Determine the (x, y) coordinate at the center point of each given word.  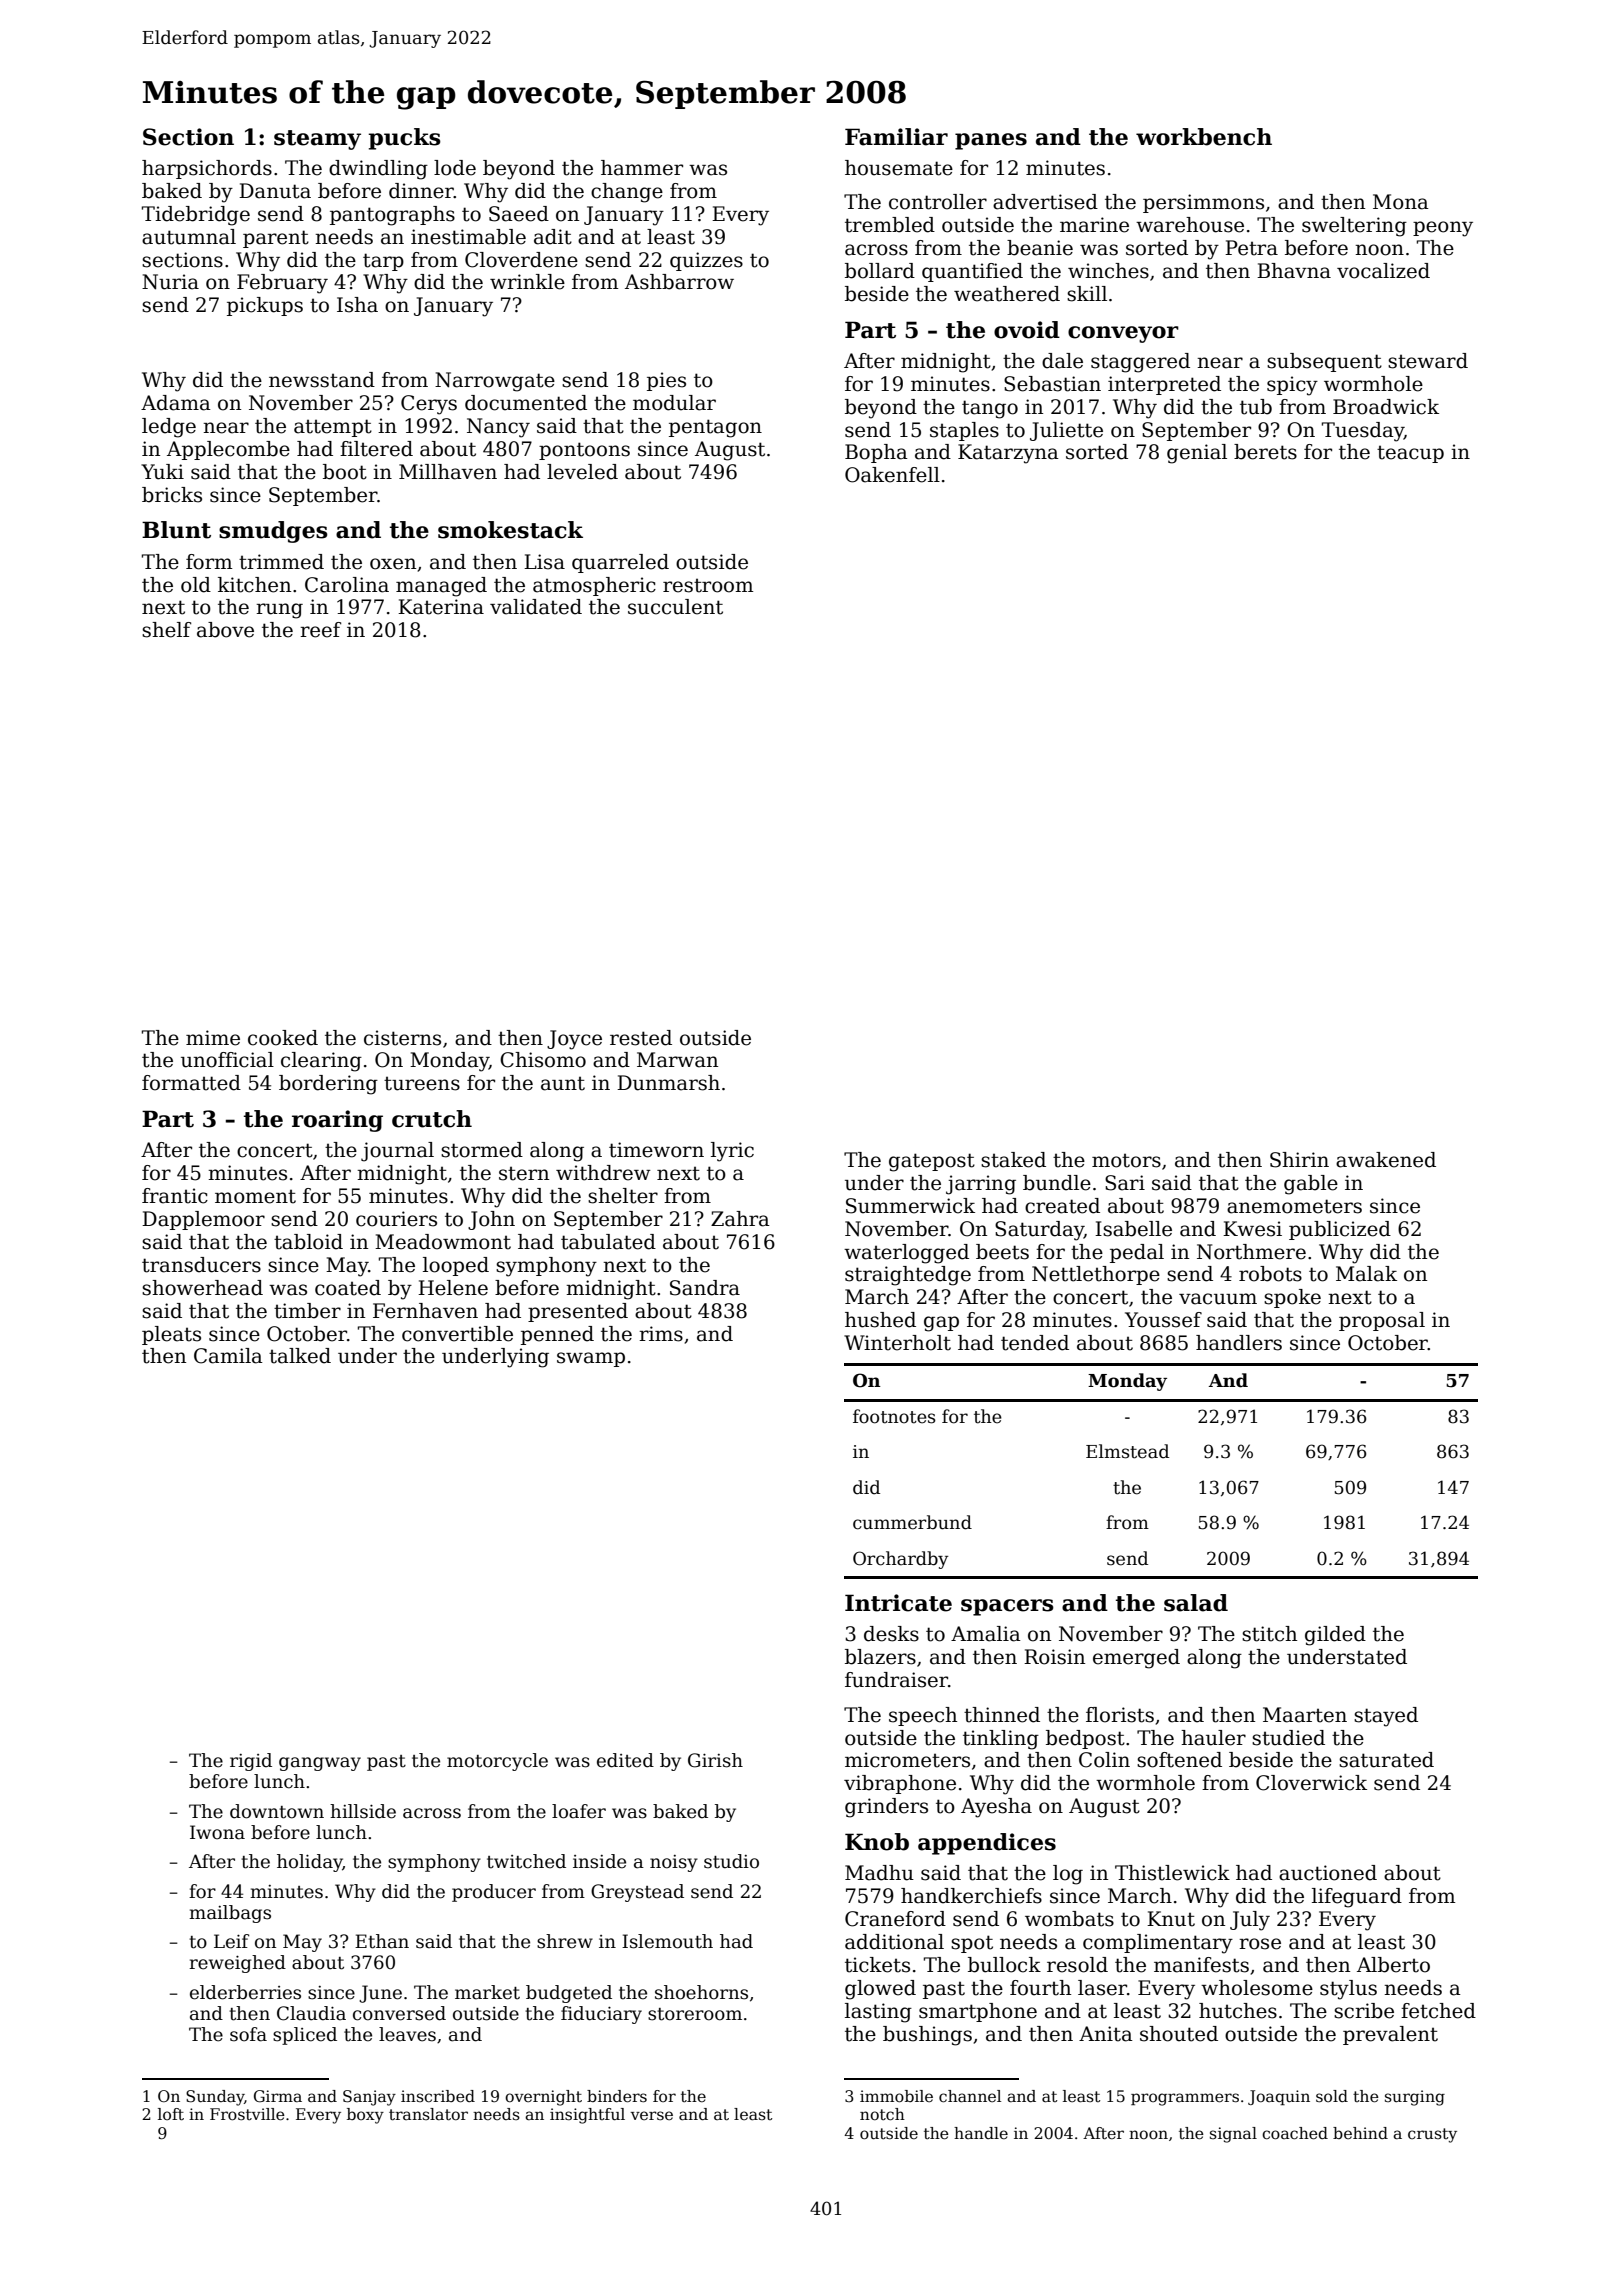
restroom (708, 586)
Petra (1251, 248)
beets (1002, 1252)
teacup (1410, 454)
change (627, 193)
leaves (407, 2034)
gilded (1335, 1636)
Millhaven (448, 472)
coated (348, 1288)
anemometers (1294, 1206)
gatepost (932, 1162)
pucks (404, 139)
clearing (321, 1062)
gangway (320, 1764)
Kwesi (1252, 1229)
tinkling (1001, 1740)
